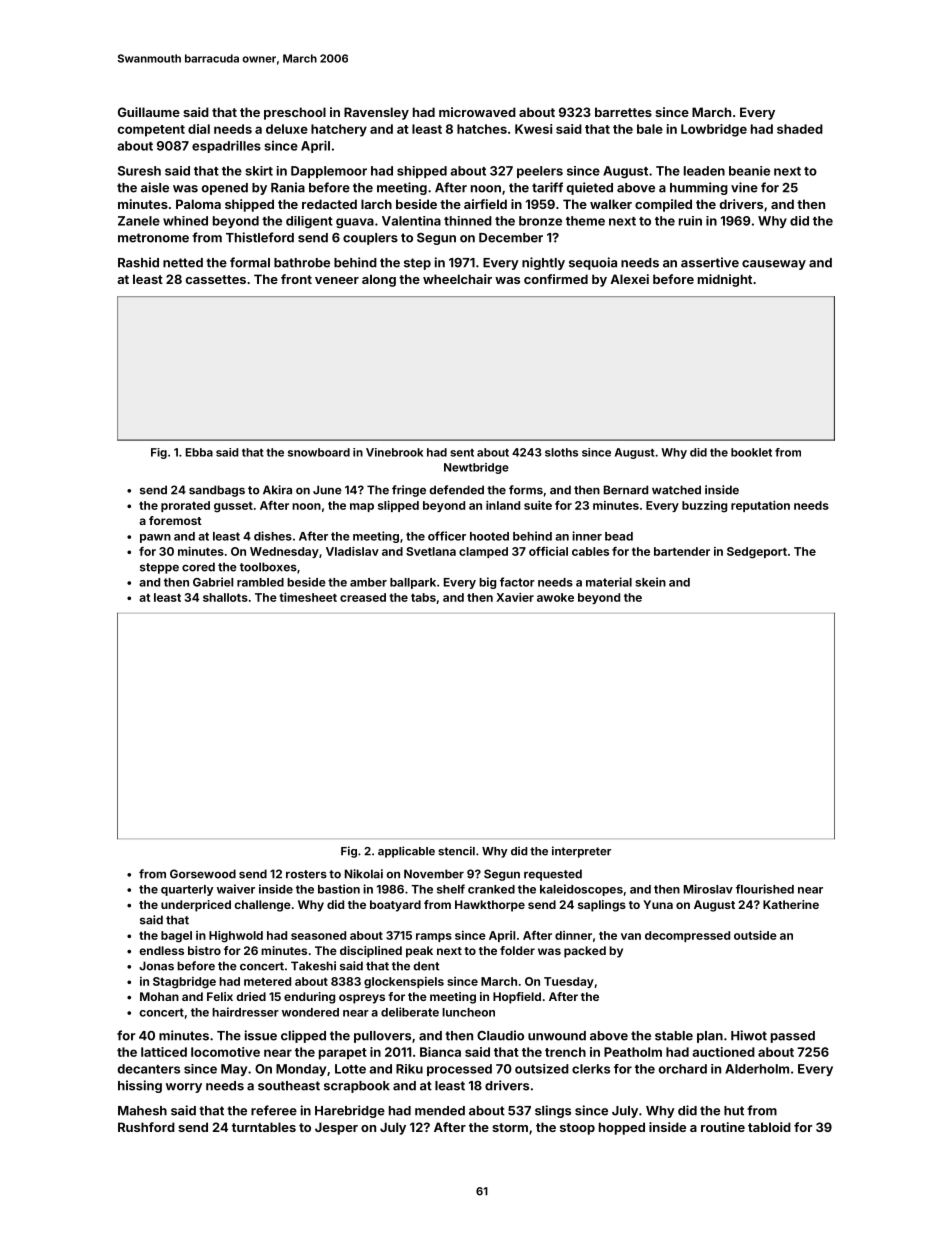 The height and width of the page is (1233, 952). Describe the element at coordinates (623, 112) in the page. I see `barrettes` at that location.
